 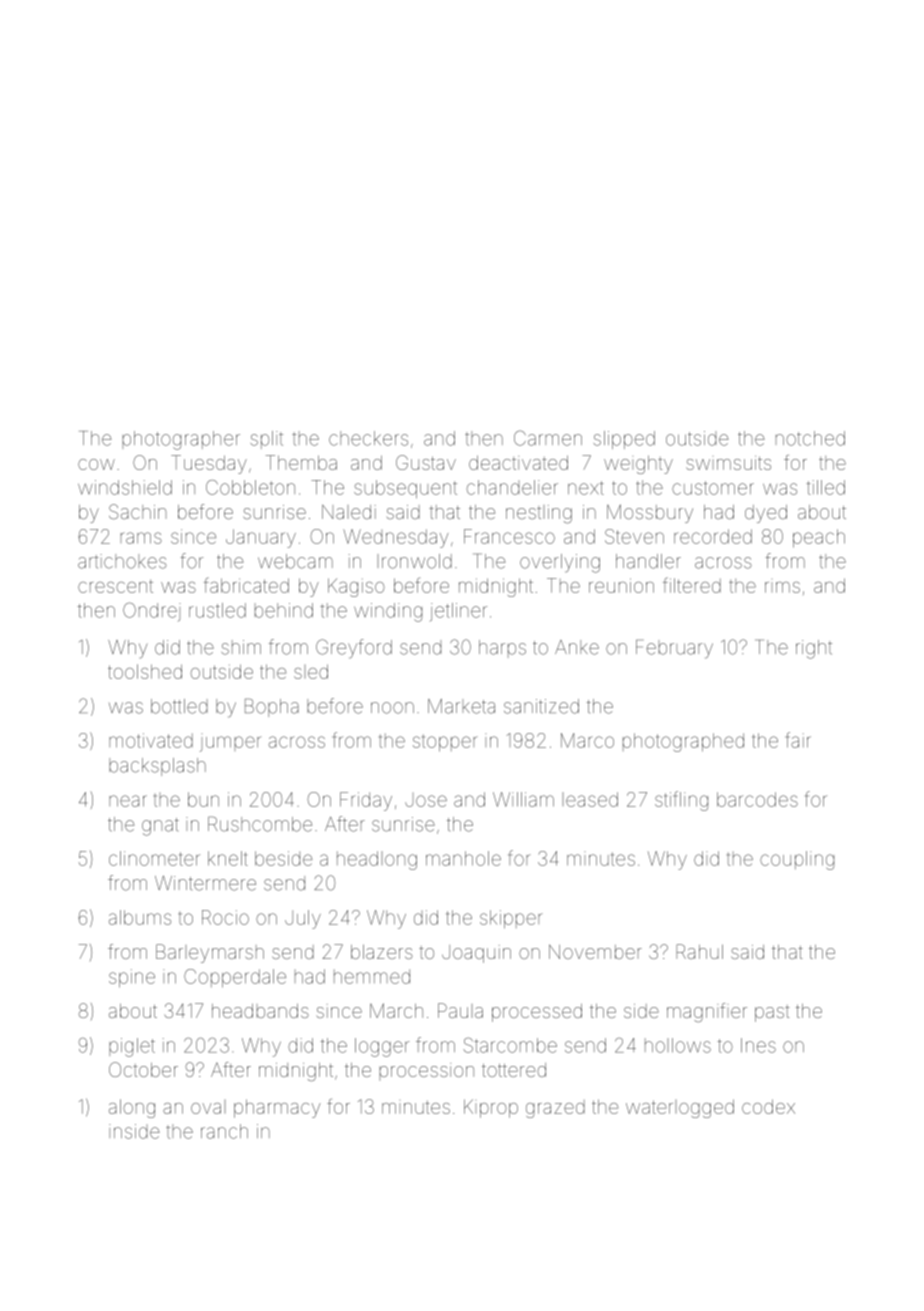 I want to click on noon, so click(x=392, y=708).
